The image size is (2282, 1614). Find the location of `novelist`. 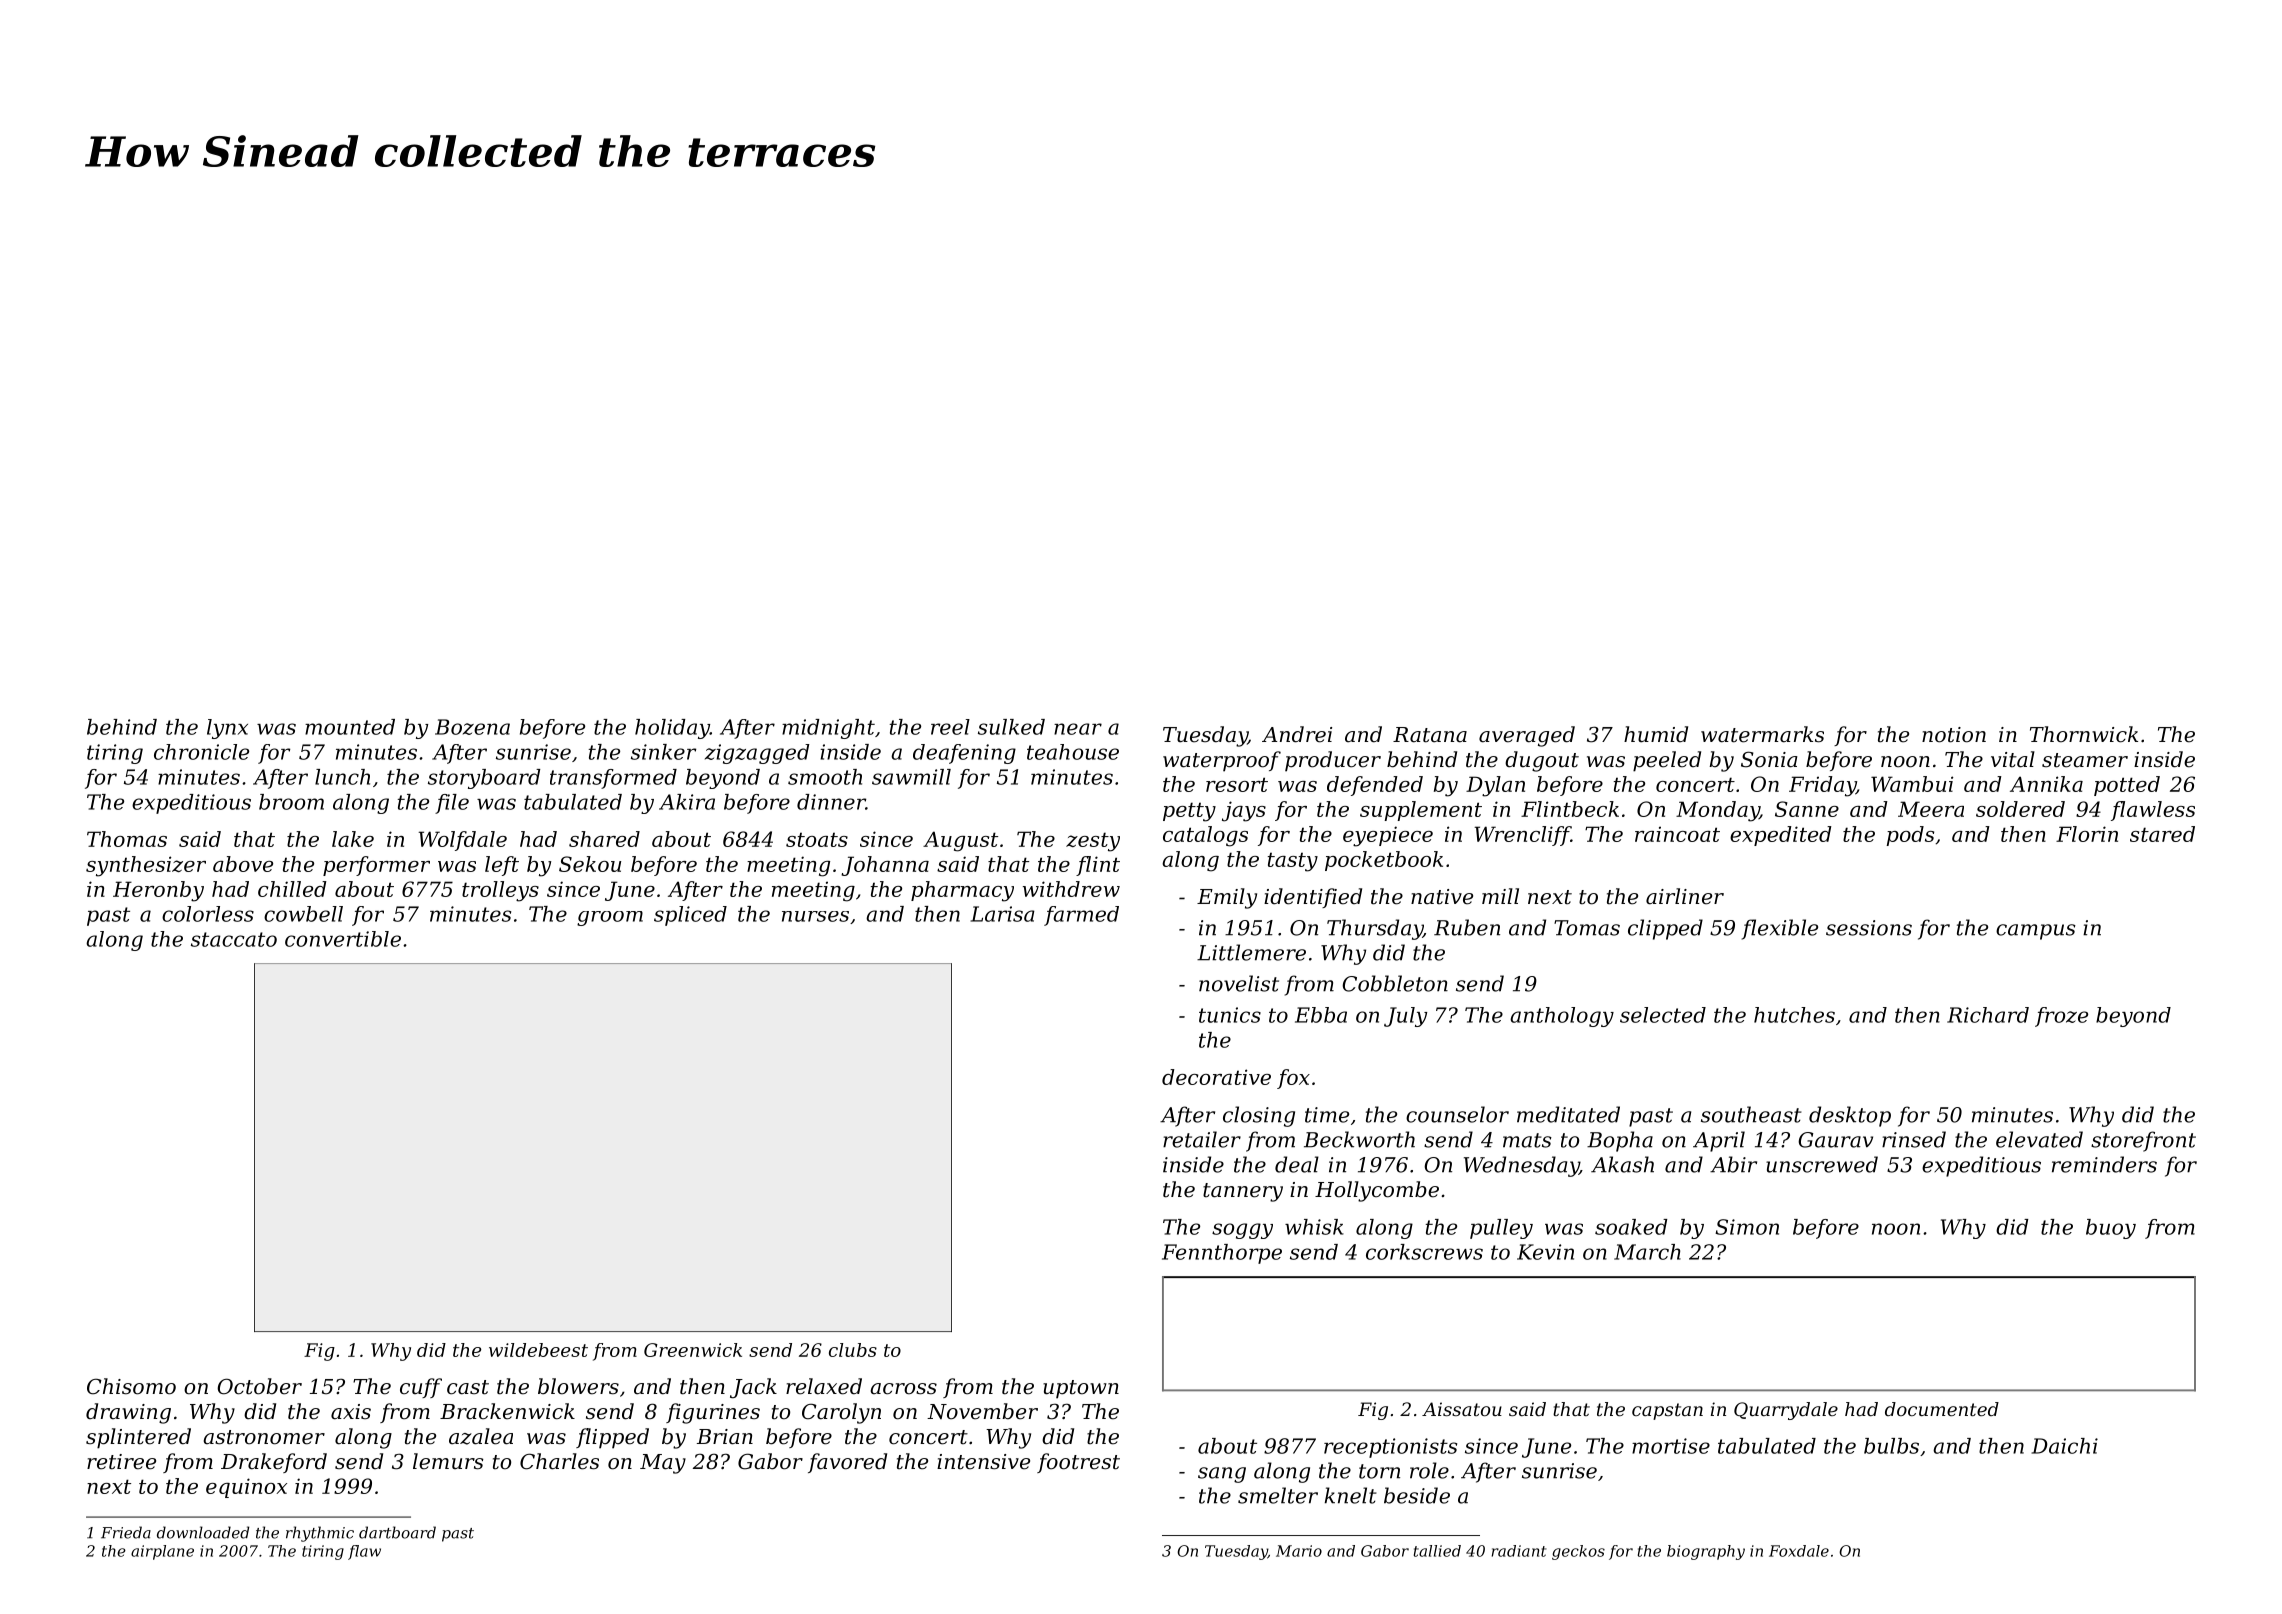

novelist is located at coordinates (1239, 983).
